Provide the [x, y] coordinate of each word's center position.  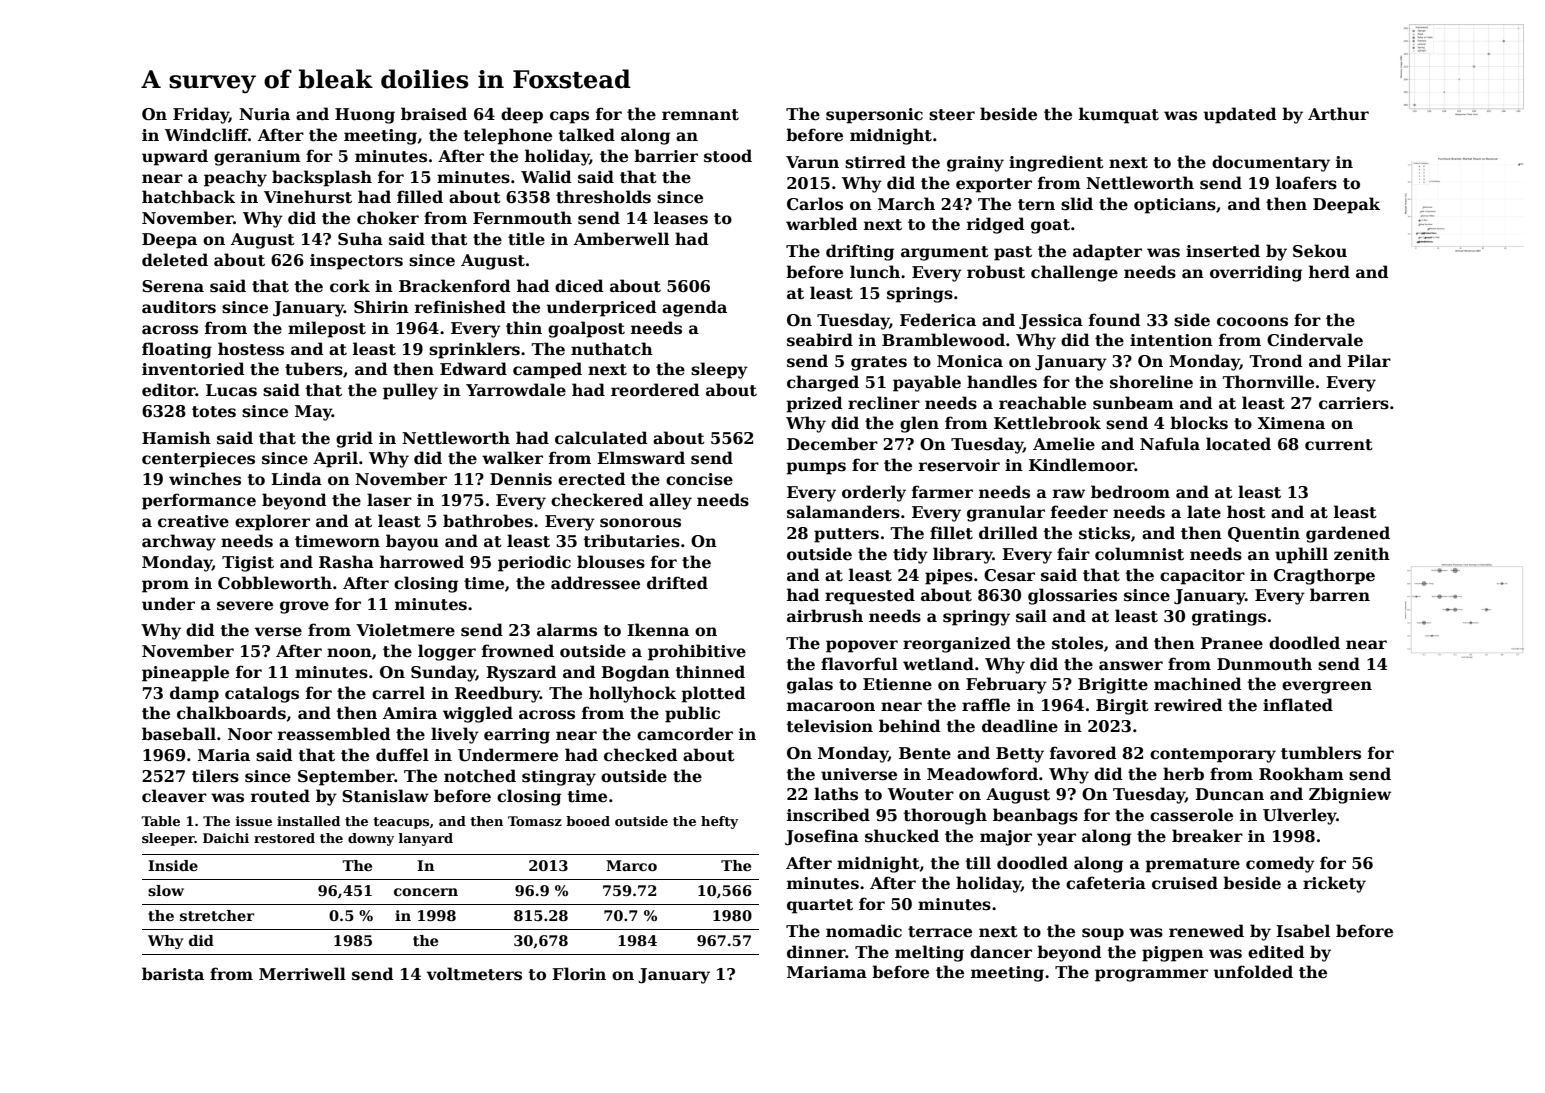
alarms [567, 630]
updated [1240, 115]
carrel [398, 693]
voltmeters [474, 974]
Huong [365, 116]
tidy [910, 555]
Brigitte [1113, 686]
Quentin [1264, 534]
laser [389, 500]
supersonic [874, 116]
